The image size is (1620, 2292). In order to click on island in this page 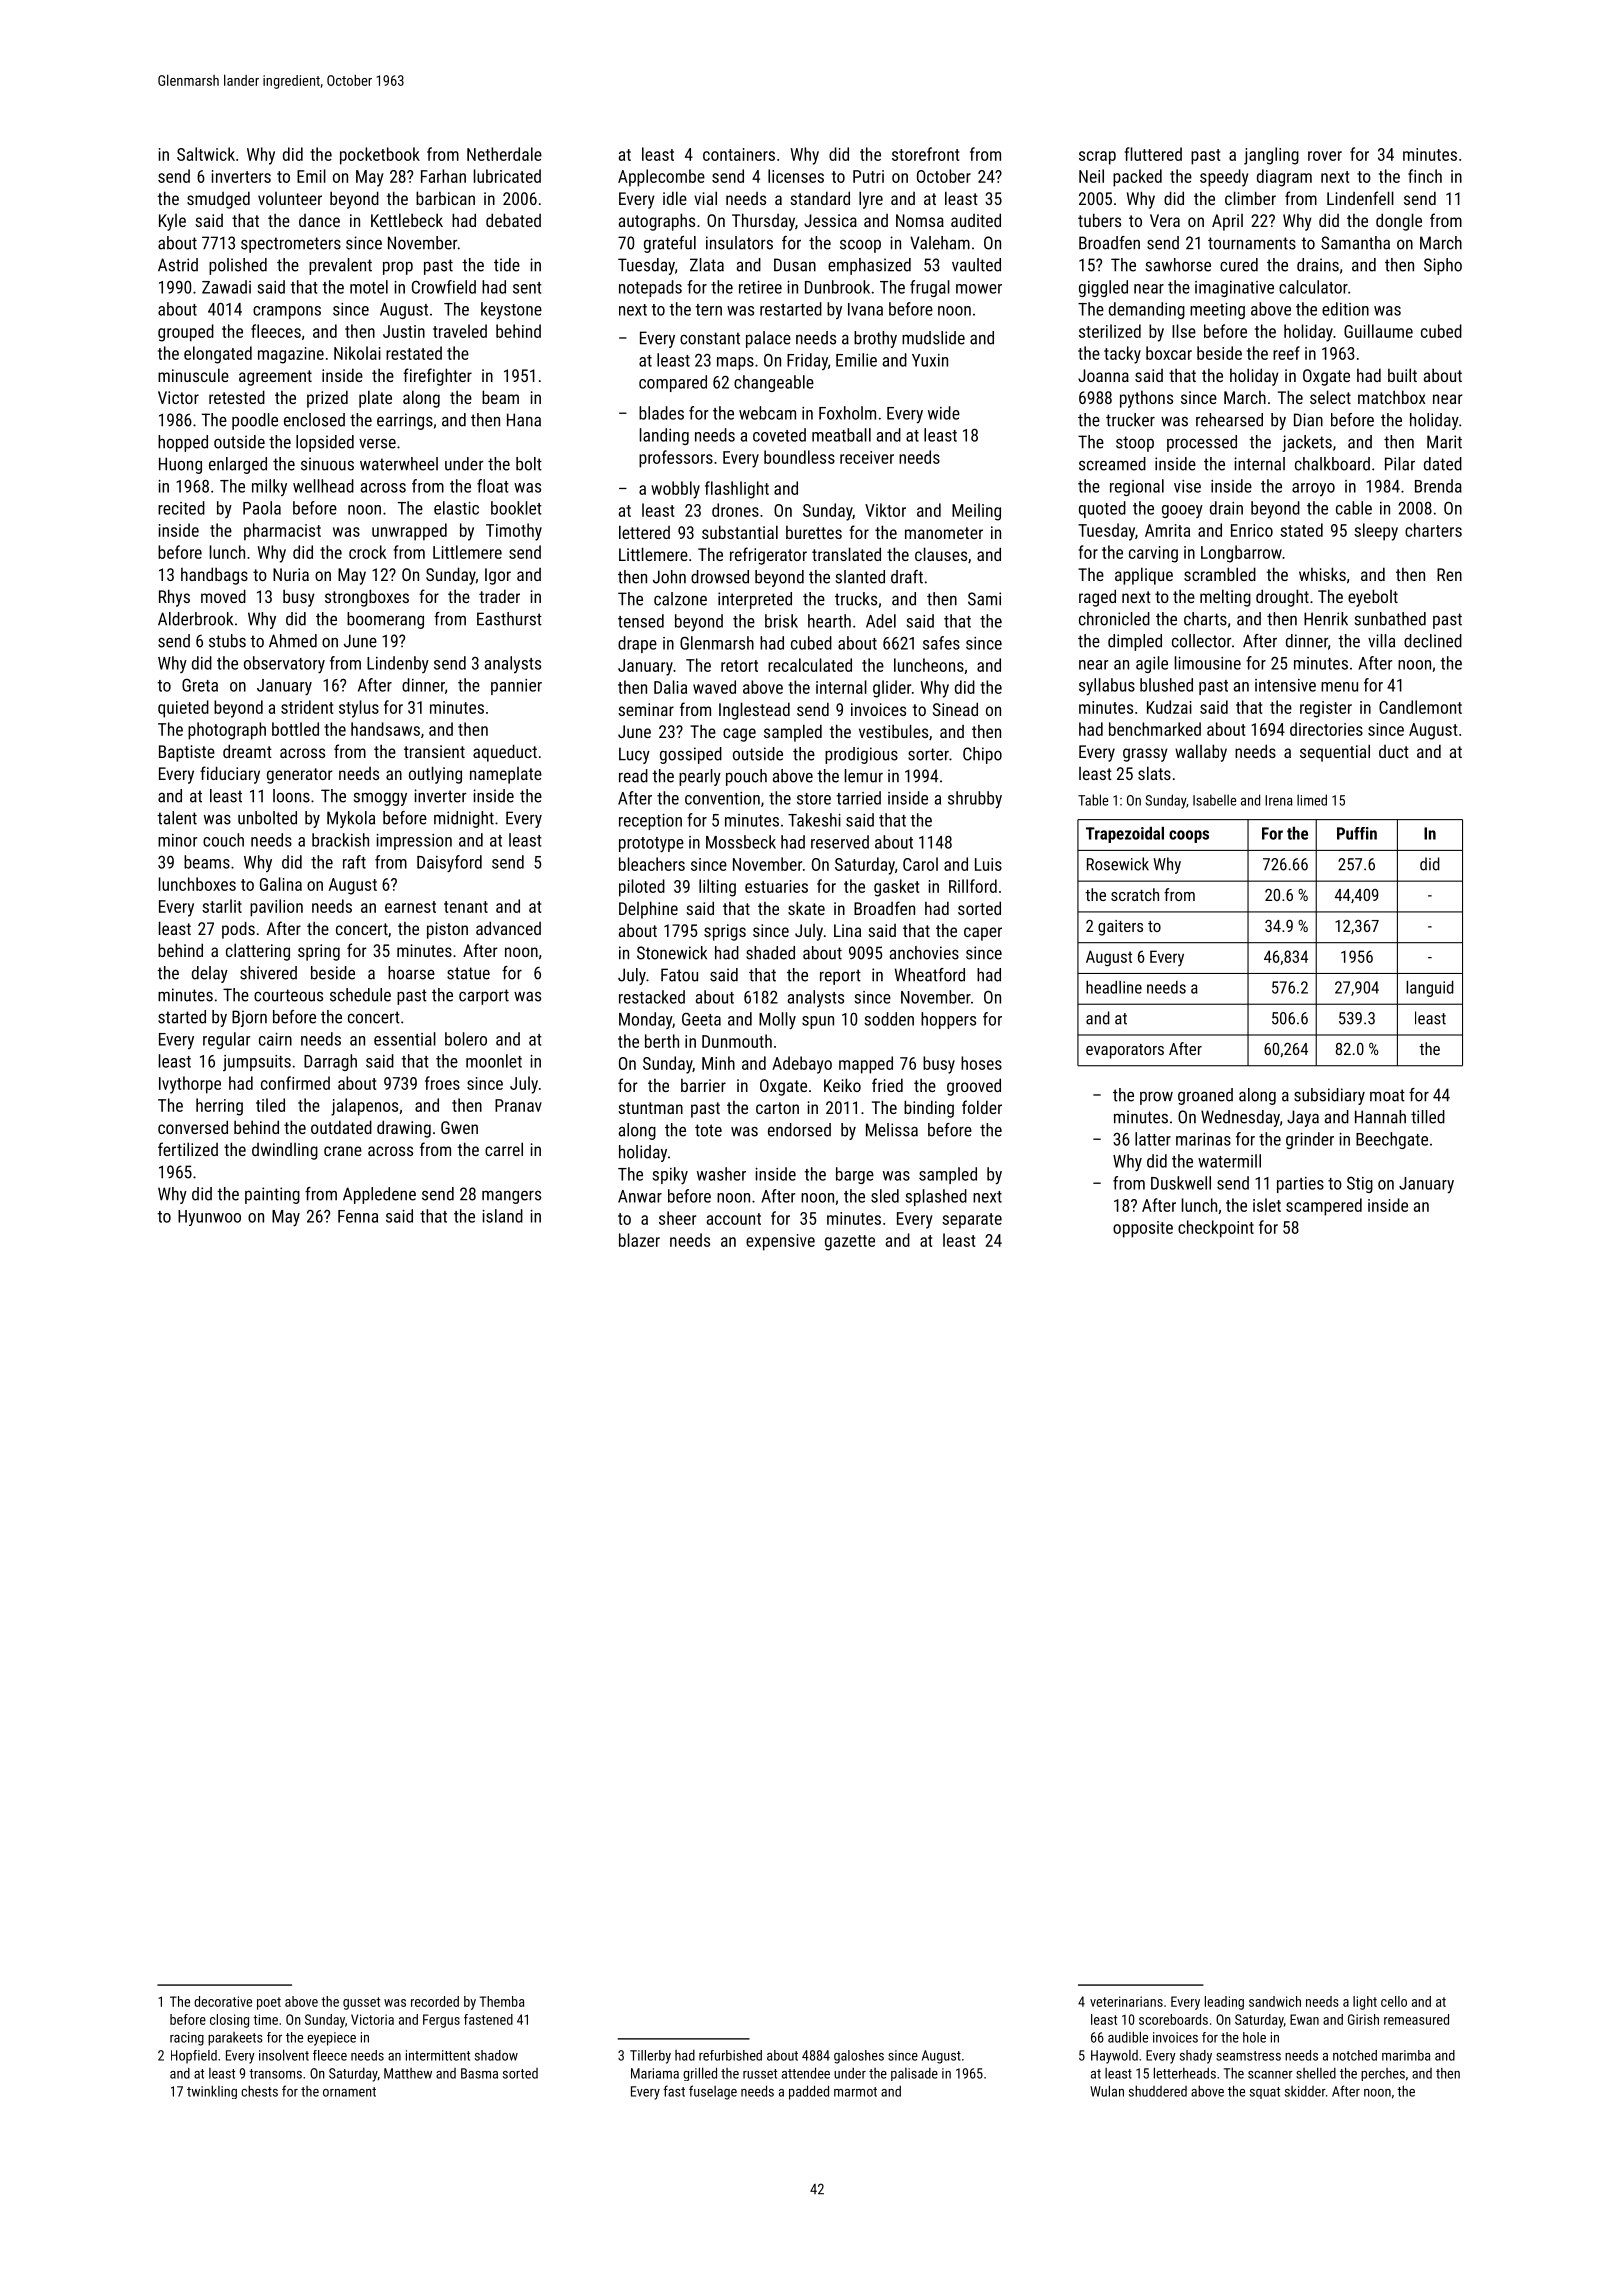, I will do `click(502, 1216)`.
